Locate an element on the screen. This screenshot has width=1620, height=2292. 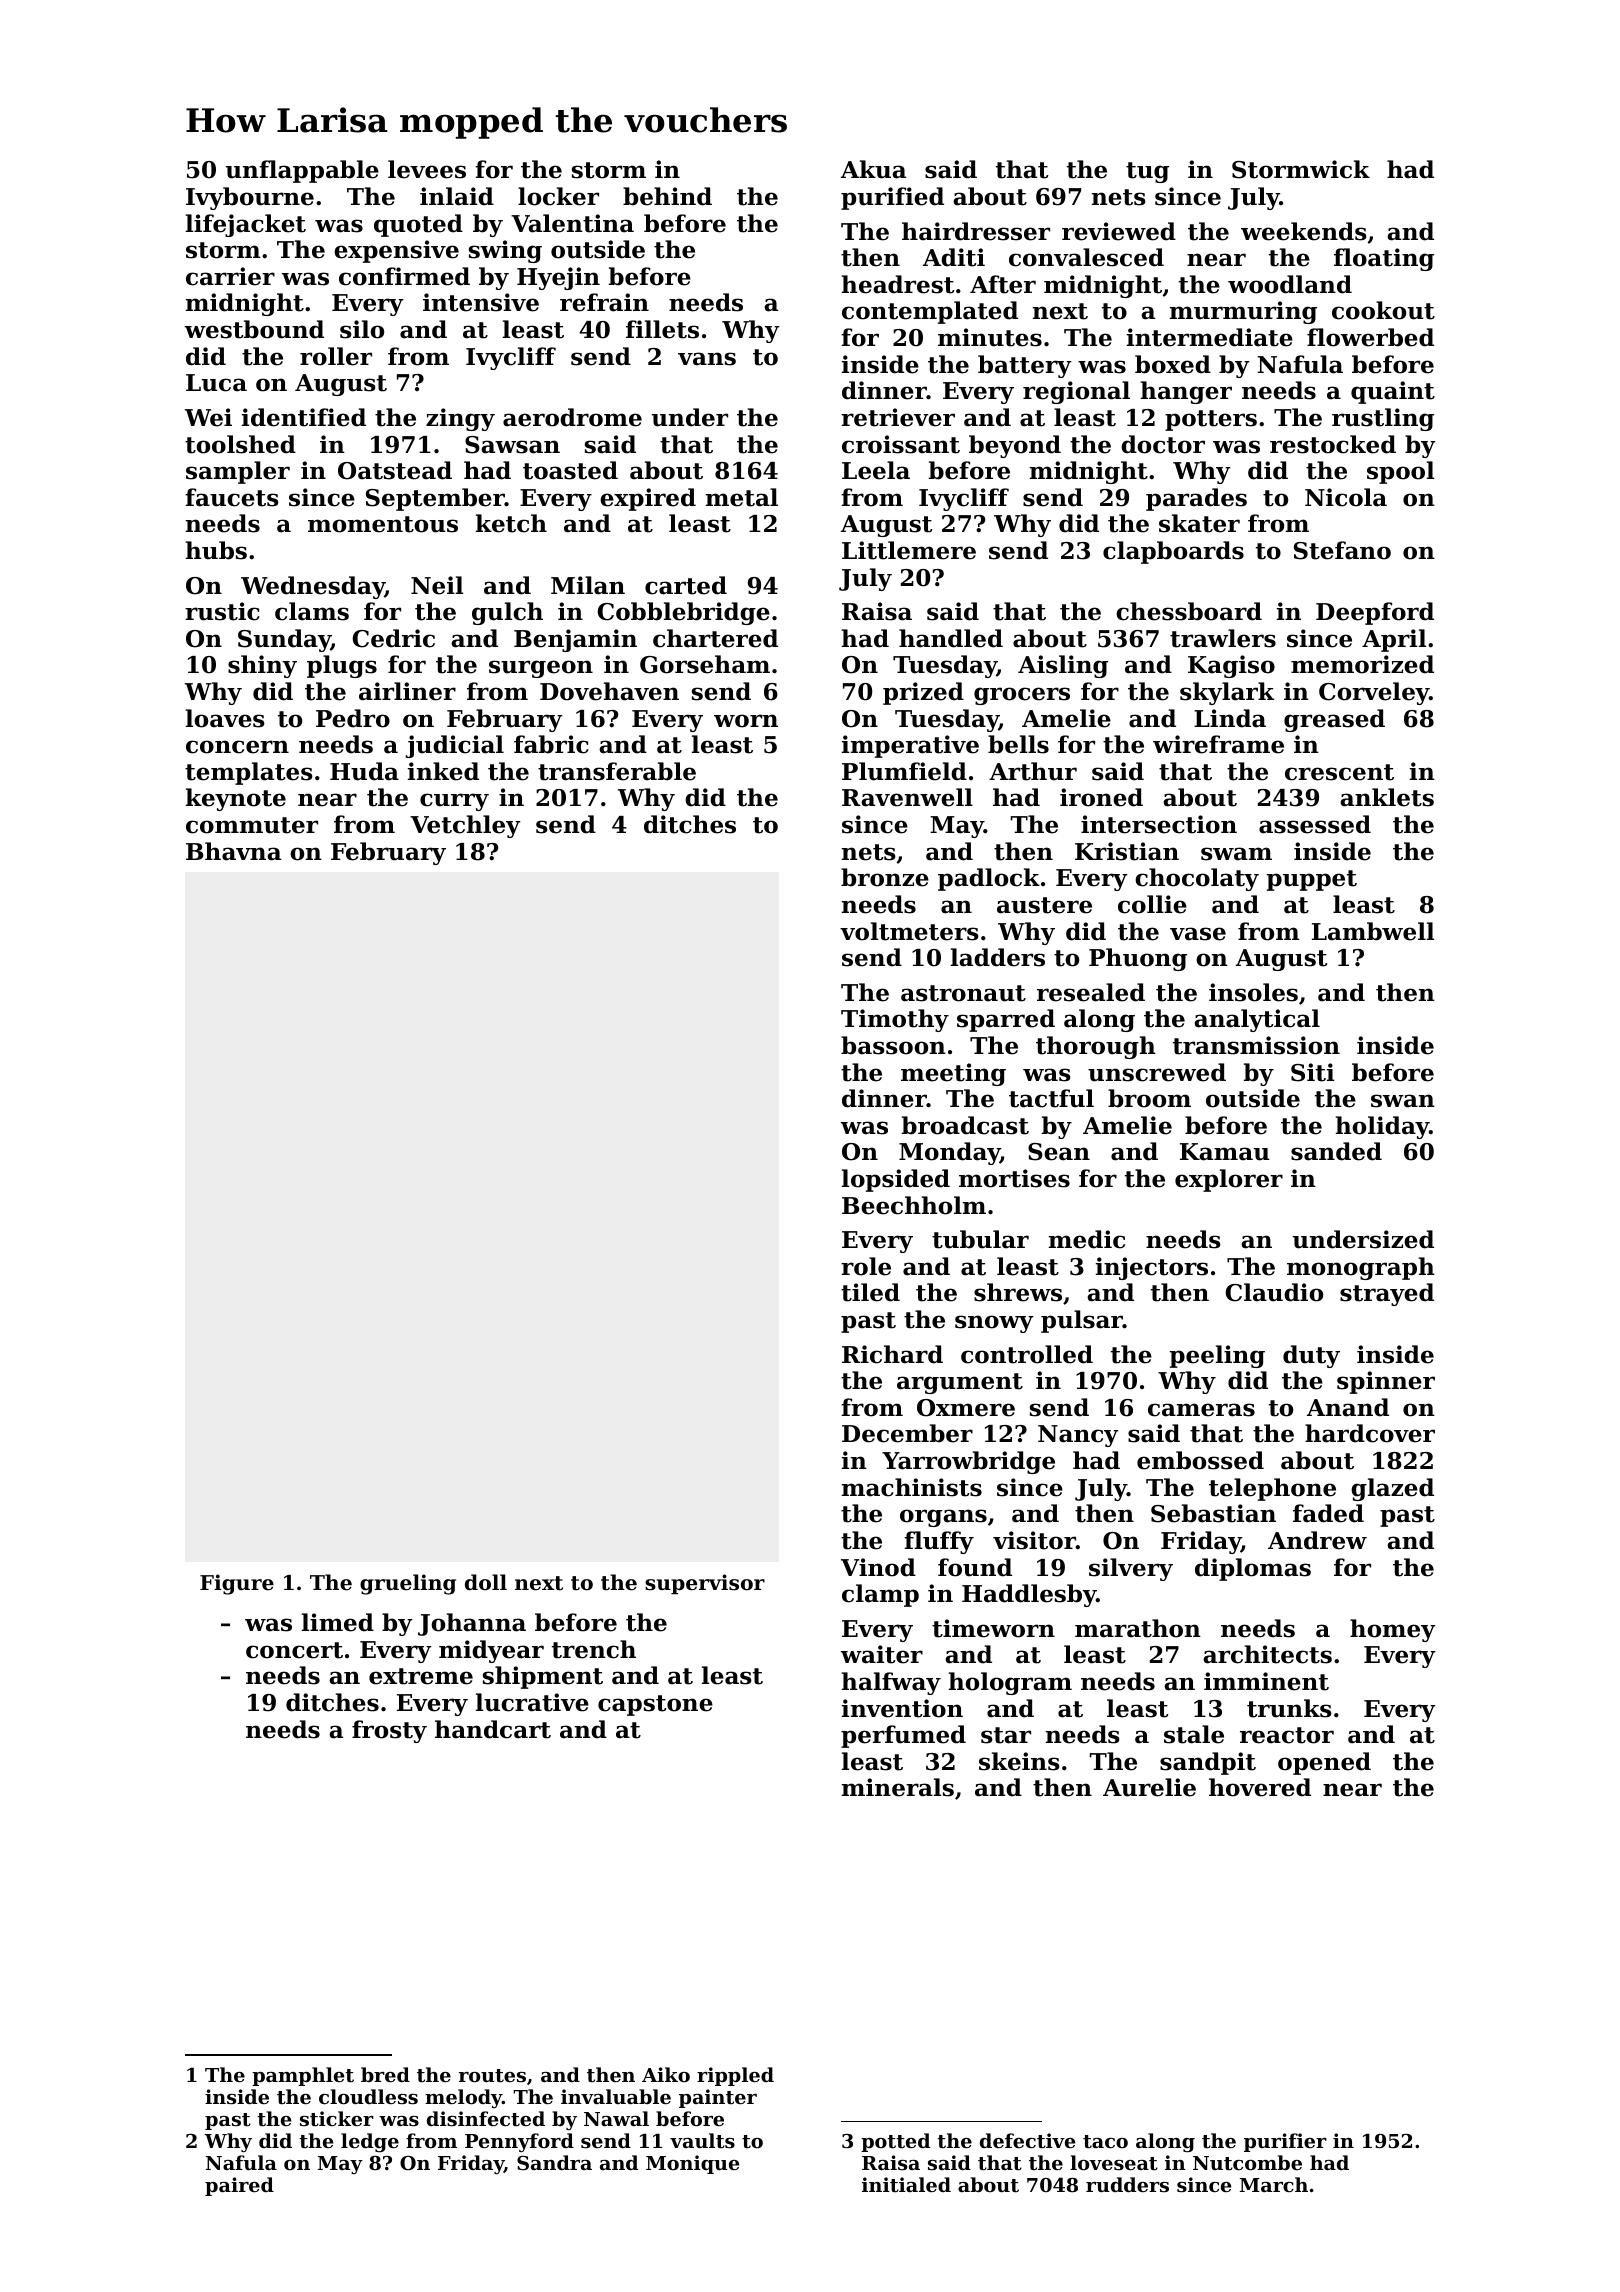
Yarrowbridge is located at coordinates (968, 1462).
